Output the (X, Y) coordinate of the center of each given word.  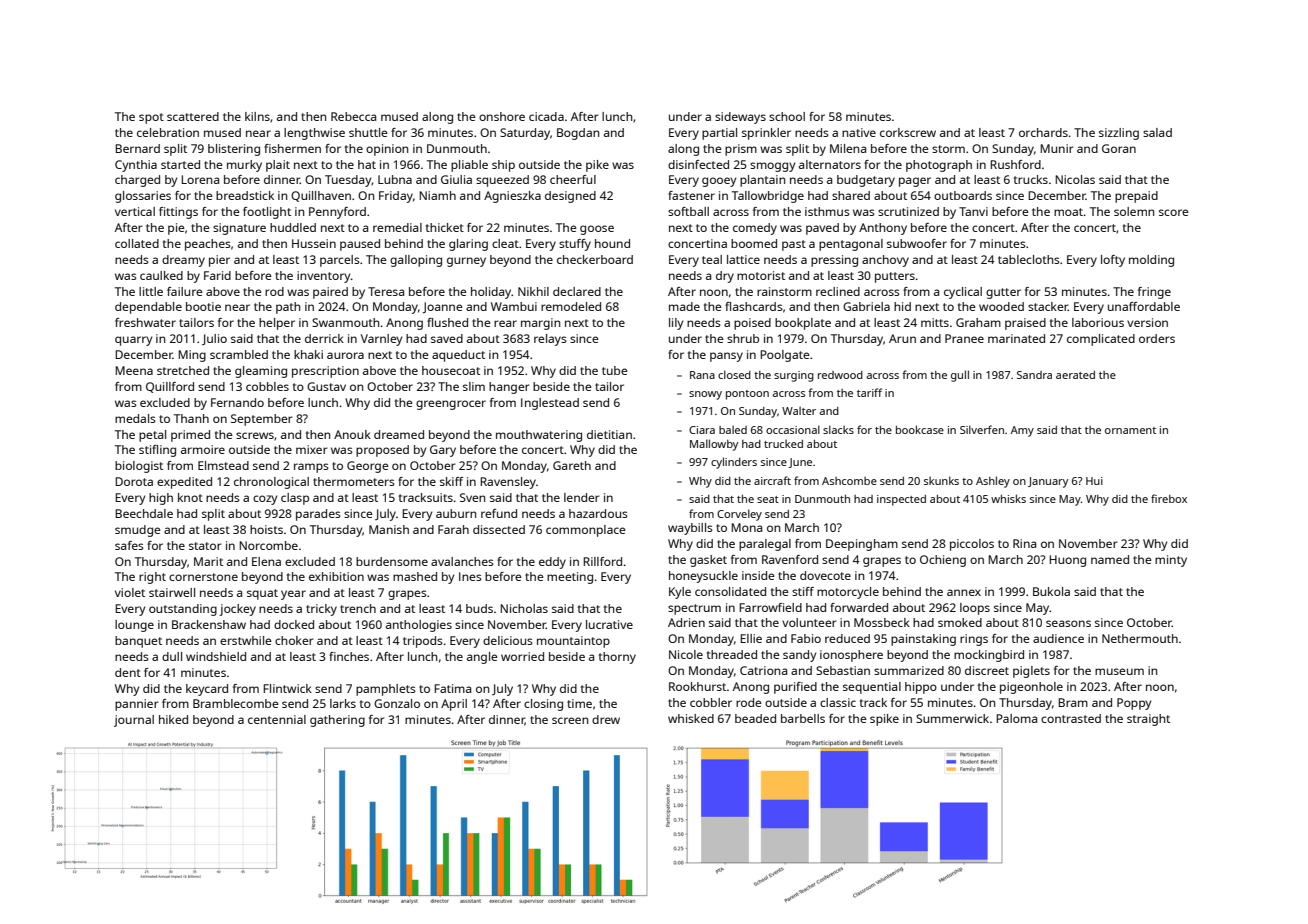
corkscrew (908, 132)
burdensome (392, 561)
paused (360, 245)
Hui (1094, 481)
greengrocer (451, 405)
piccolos (972, 545)
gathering (337, 721)
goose (597, 230)
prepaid (1136, 197)
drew (606, 719)
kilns (257, 116)
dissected (499, 529)
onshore (502, 116)
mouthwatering (539, 436)
